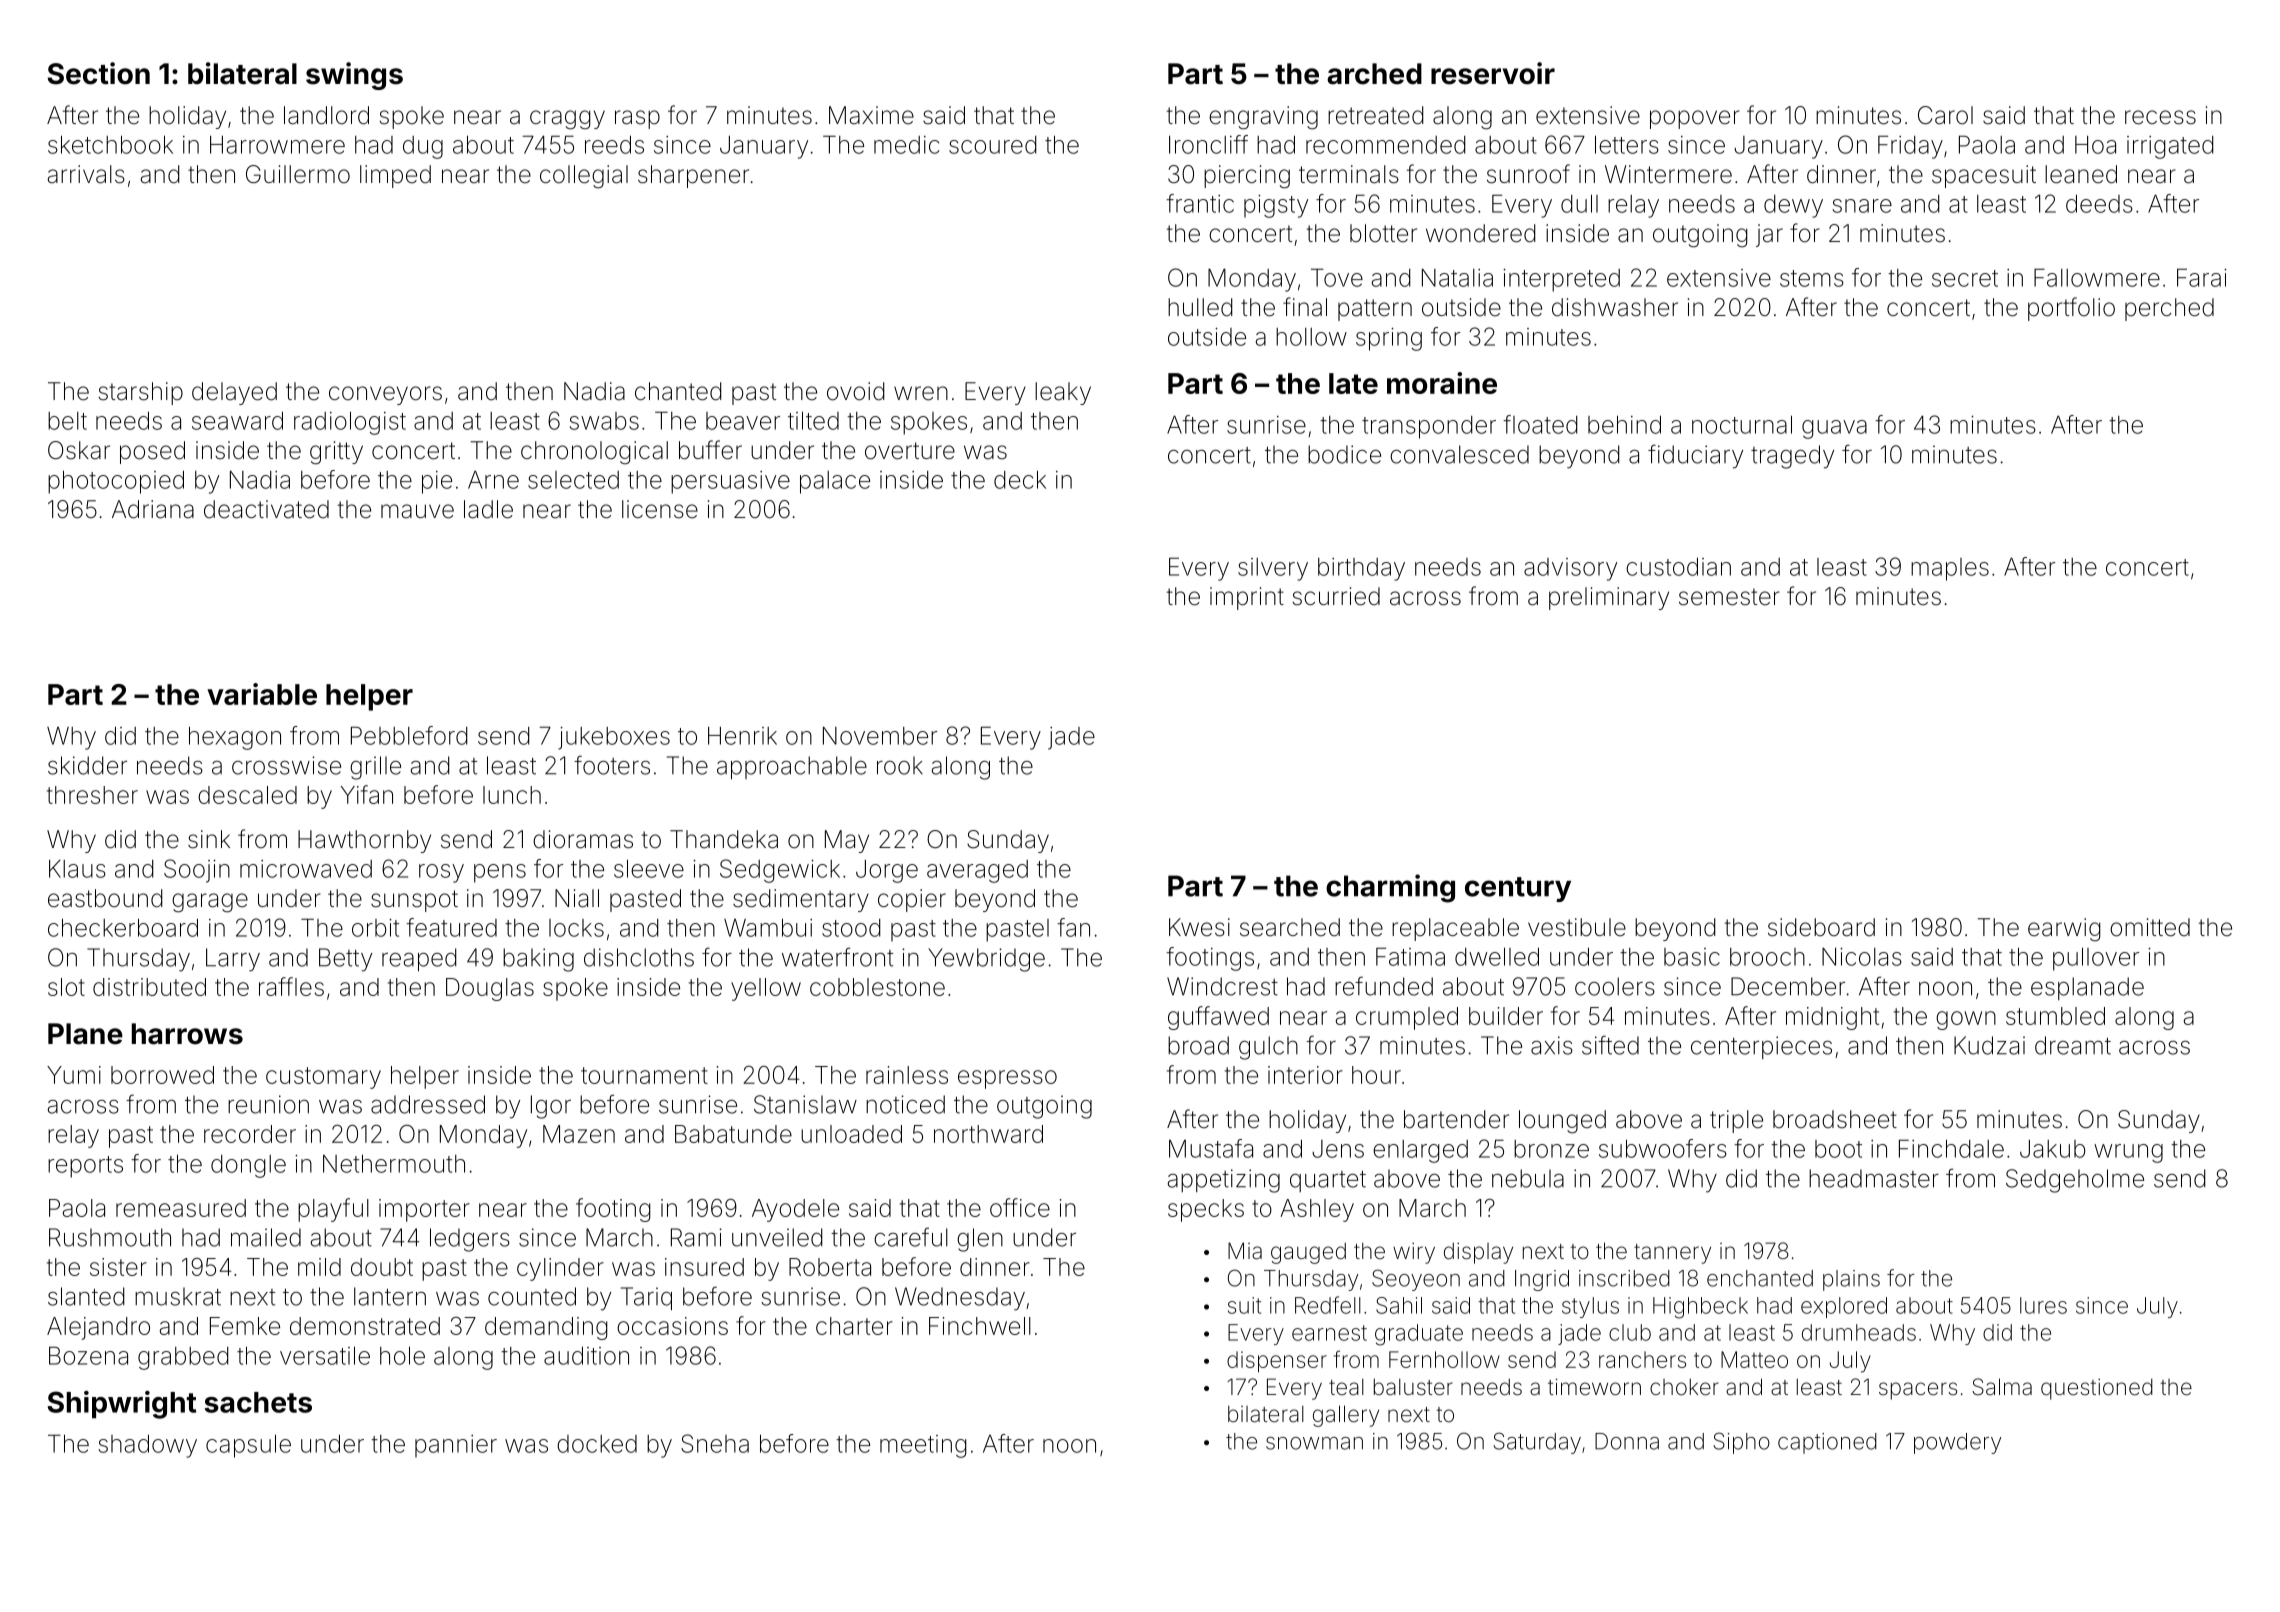 This screenshot has width=2280, height=1612. Describe the element at coordinates (121, 1405) in the screenshot. I see `Shipwright` at that location.
